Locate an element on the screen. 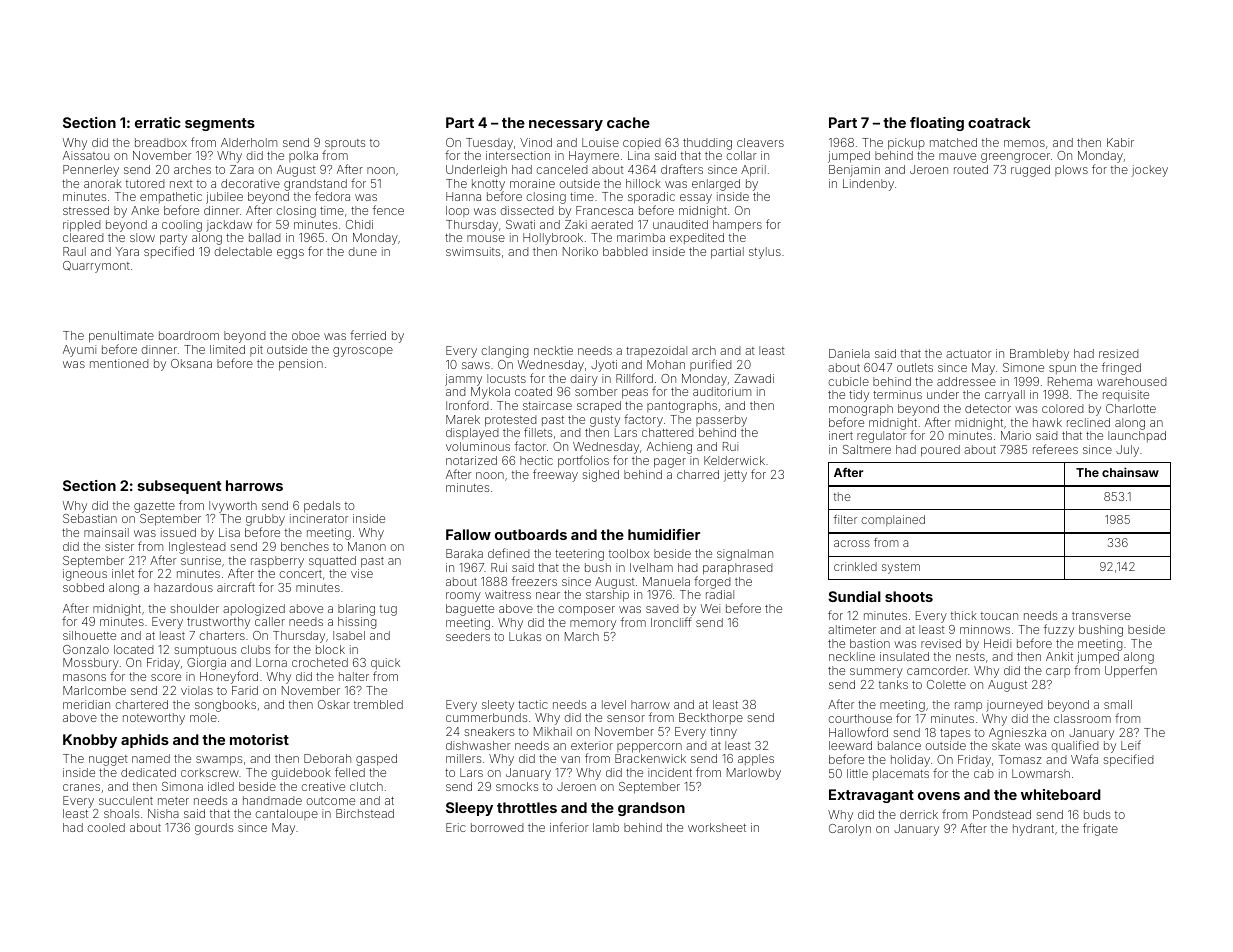 The image size is (1233, 952). grandson is located at coordinates (651, 809).
